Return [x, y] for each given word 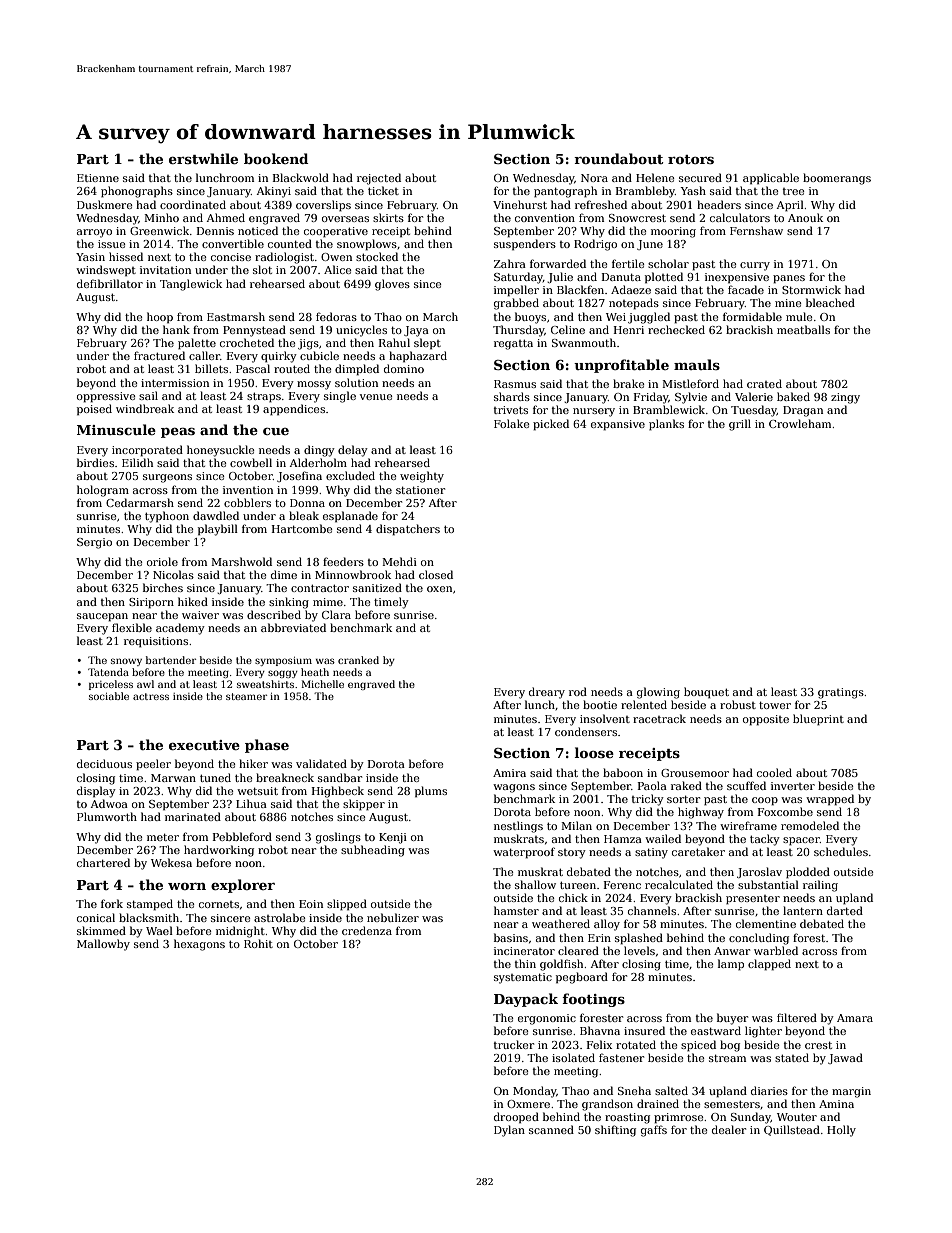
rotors [691, 159]
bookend [276, 158]
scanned [551, 1129]
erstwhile [203, 158]
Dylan [509, 1131]
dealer [729, 1129]
